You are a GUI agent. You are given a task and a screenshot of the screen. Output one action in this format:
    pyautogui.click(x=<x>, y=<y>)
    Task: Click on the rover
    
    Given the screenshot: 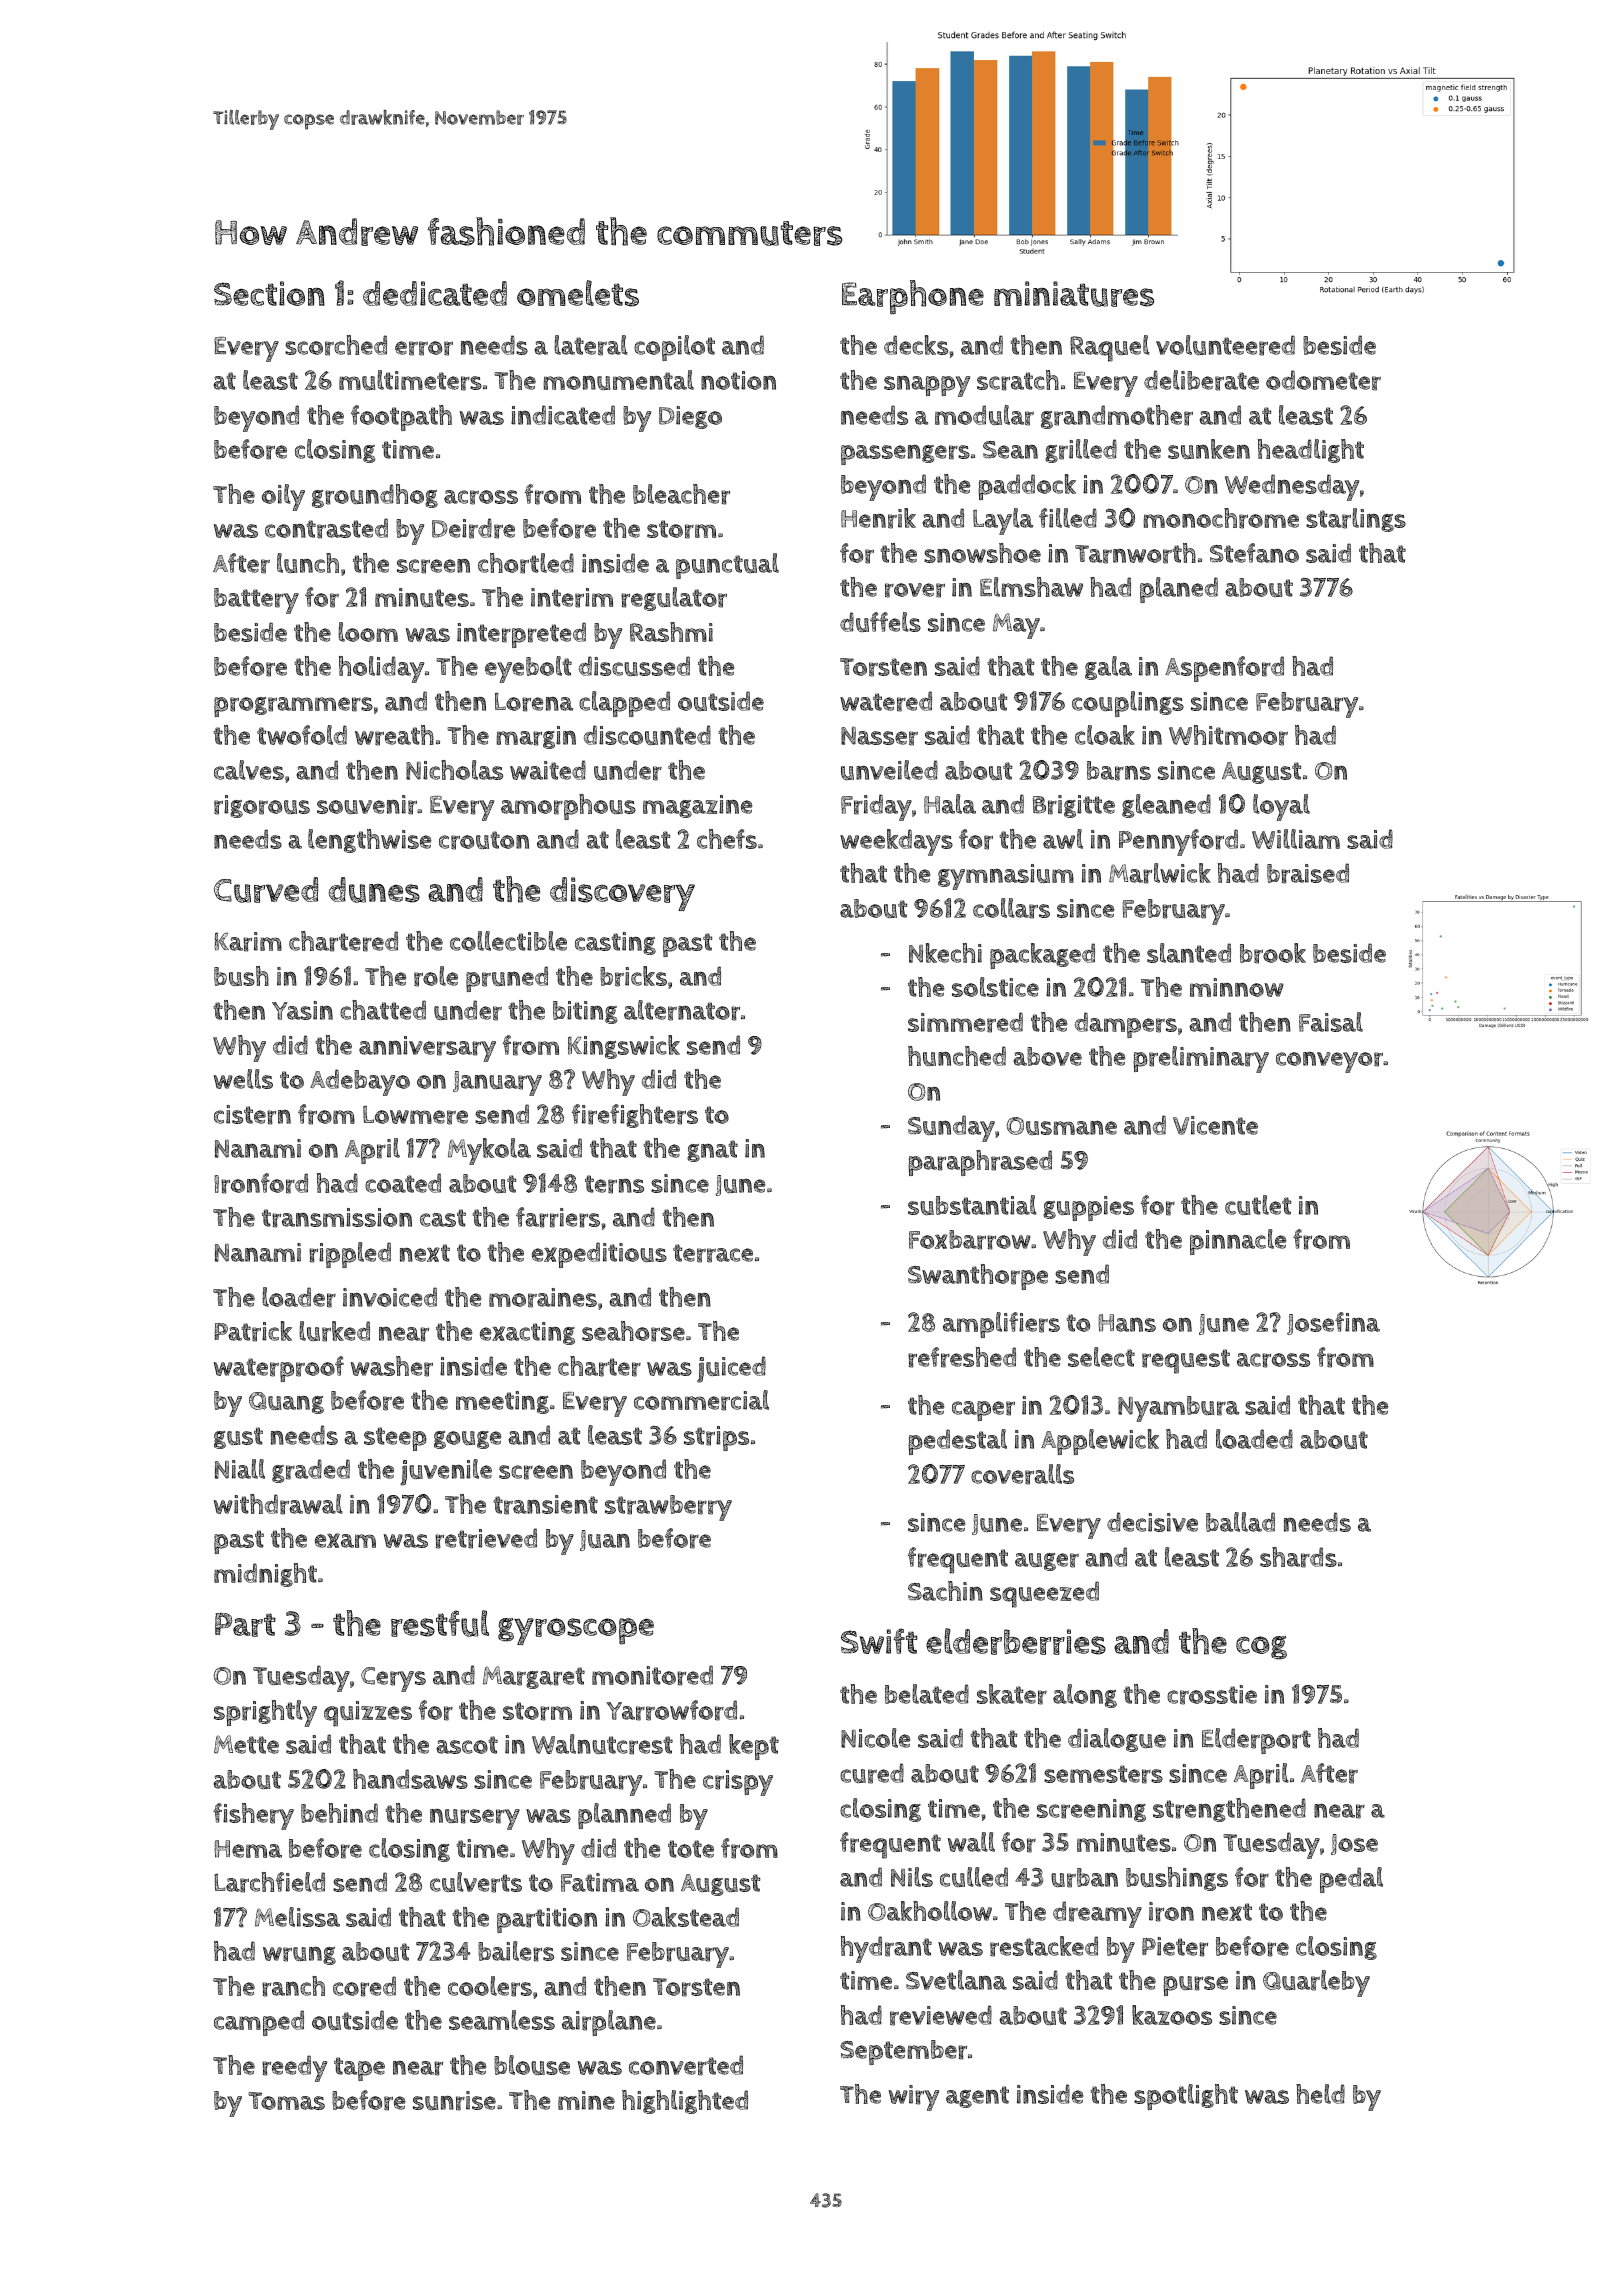 What is the action you would take?
    pyautogui.click(x=915, y=590)
